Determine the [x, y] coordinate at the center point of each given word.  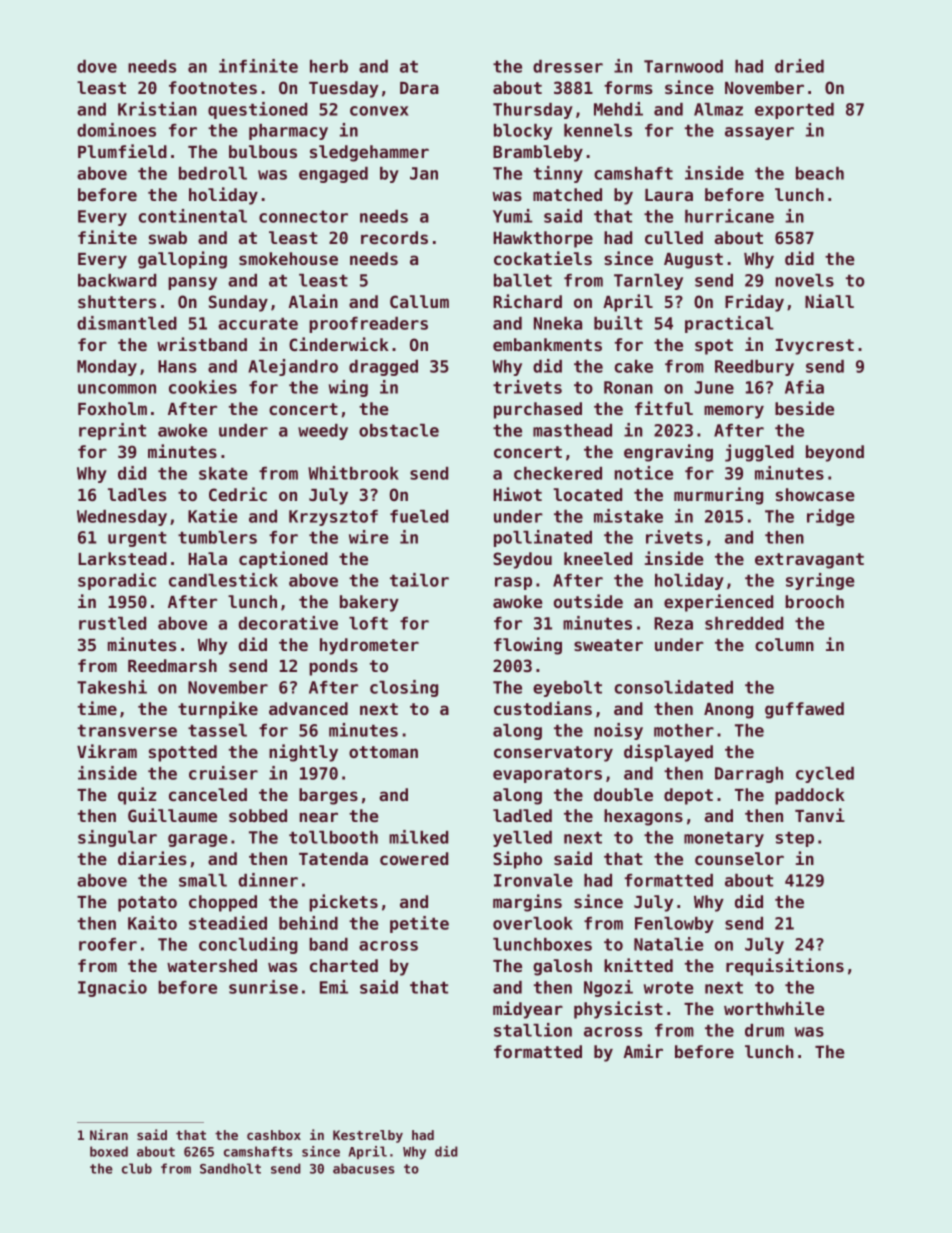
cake [634, 366]
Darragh [749, 775]
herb [329, 66]
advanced [308, 708]
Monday [107, 368]
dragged [383, 368]
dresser [568, 66]
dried [799, 66]
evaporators [547, 775]
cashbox [274, 1135]
